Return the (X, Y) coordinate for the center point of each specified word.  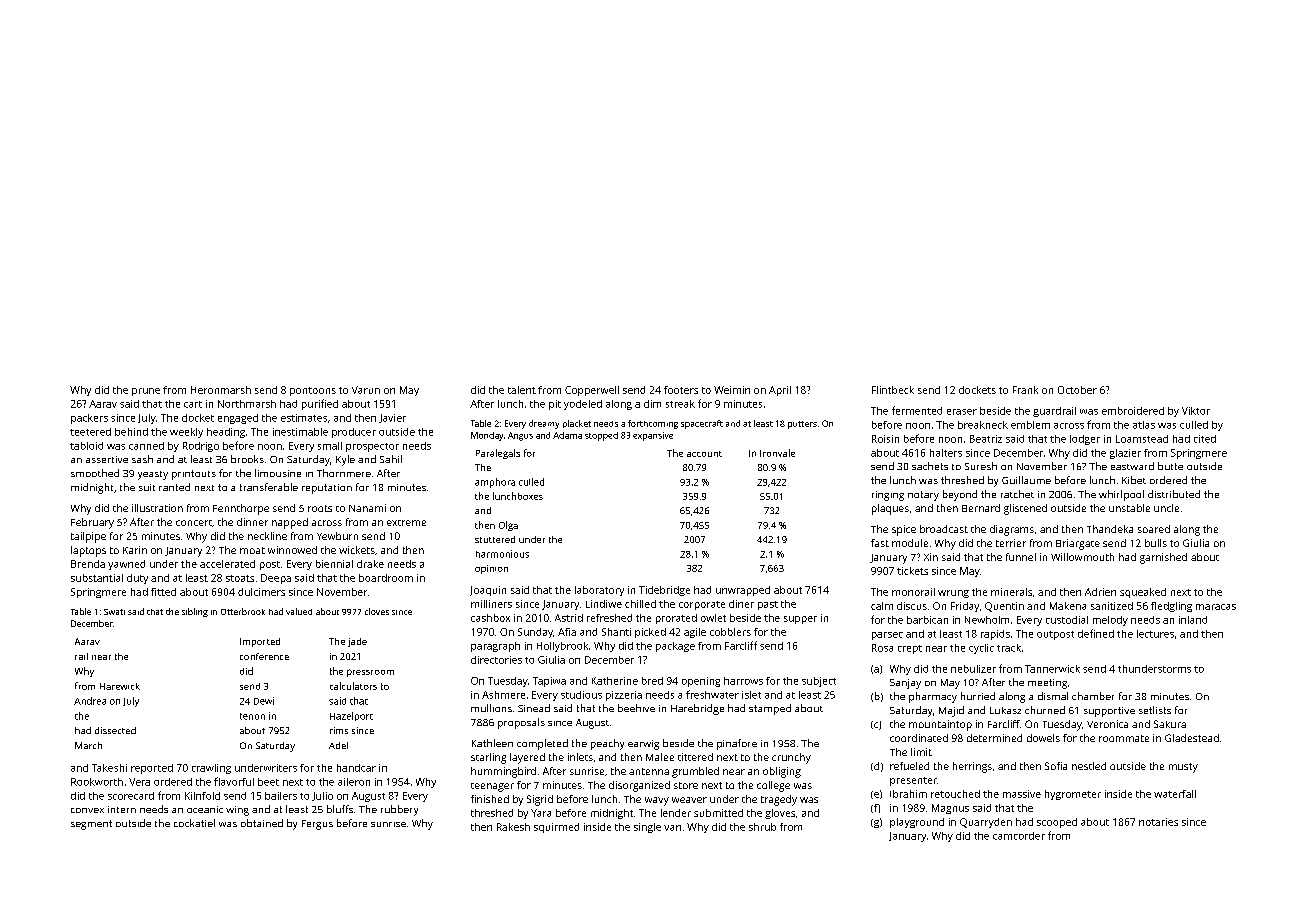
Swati (114, 612)
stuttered (495, 539)
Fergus (317, 825)
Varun (366, 390)
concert (194, 523)
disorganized (639, 786)
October (1077, 390)
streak (680, 404)
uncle (1166, 508)
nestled (1089, 766)
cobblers (730, 632)
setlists (1155, 710)
